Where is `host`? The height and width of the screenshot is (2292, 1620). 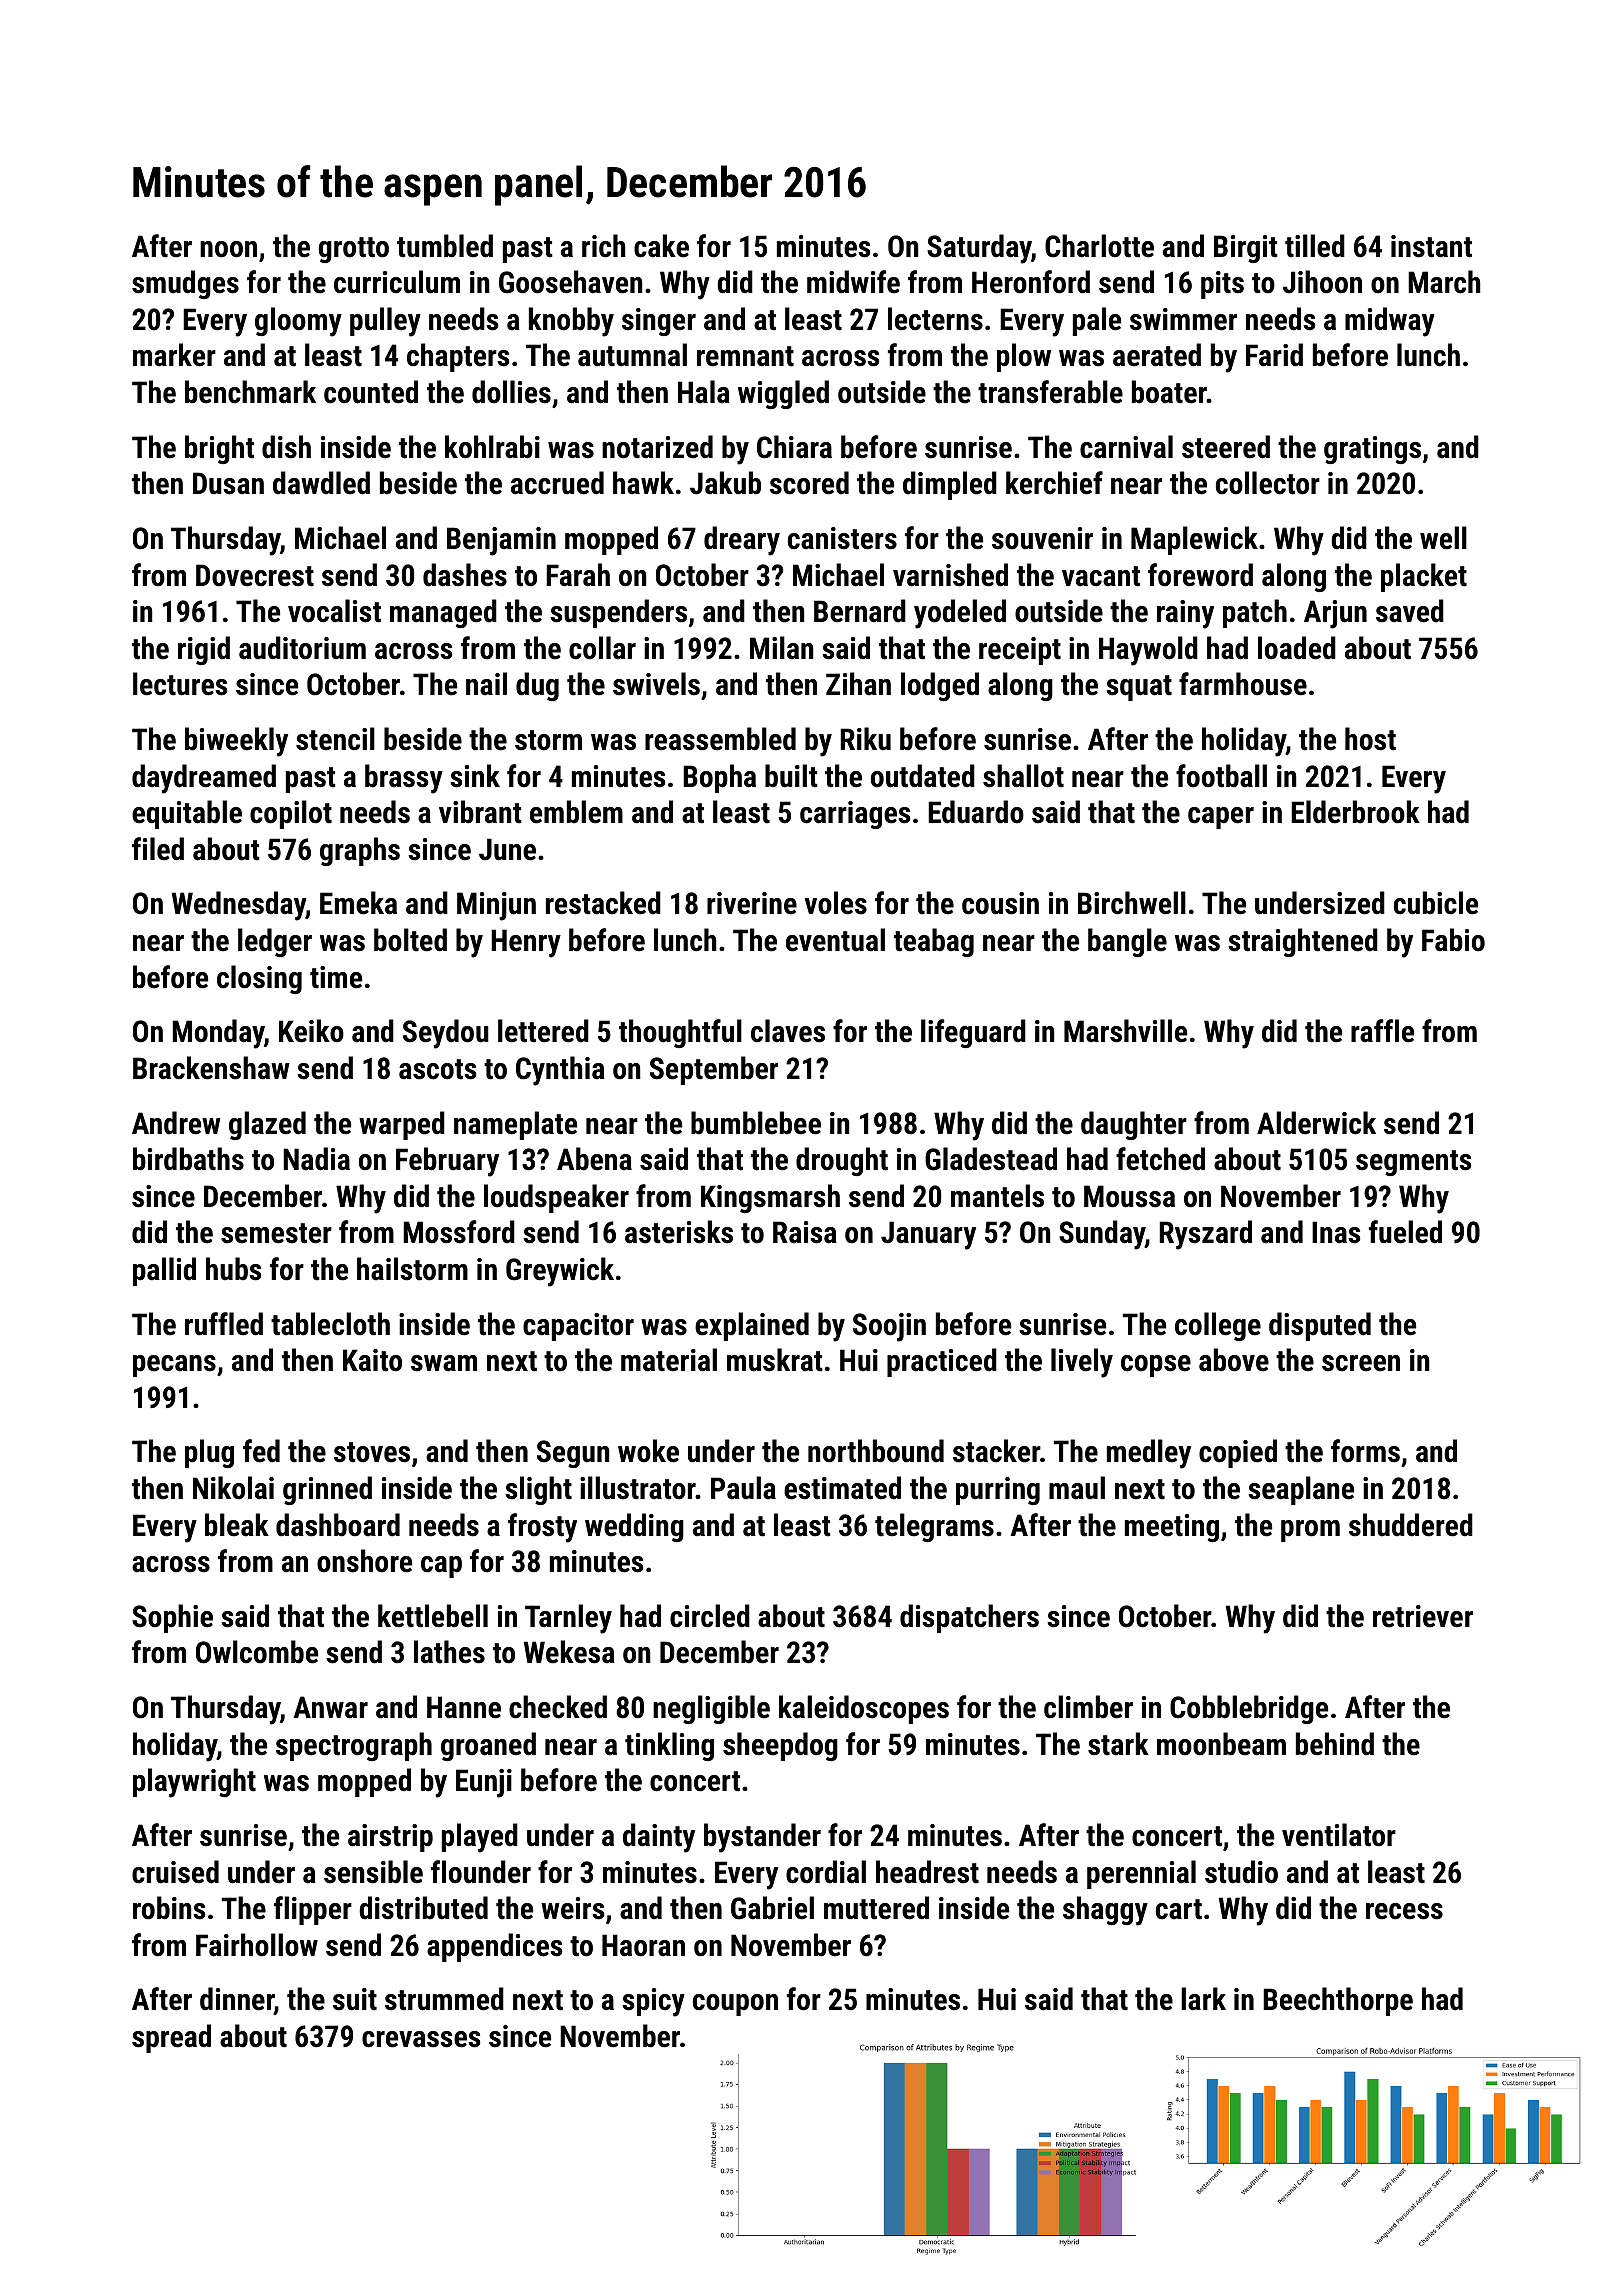 host is located at coordinates (1370, 739).
